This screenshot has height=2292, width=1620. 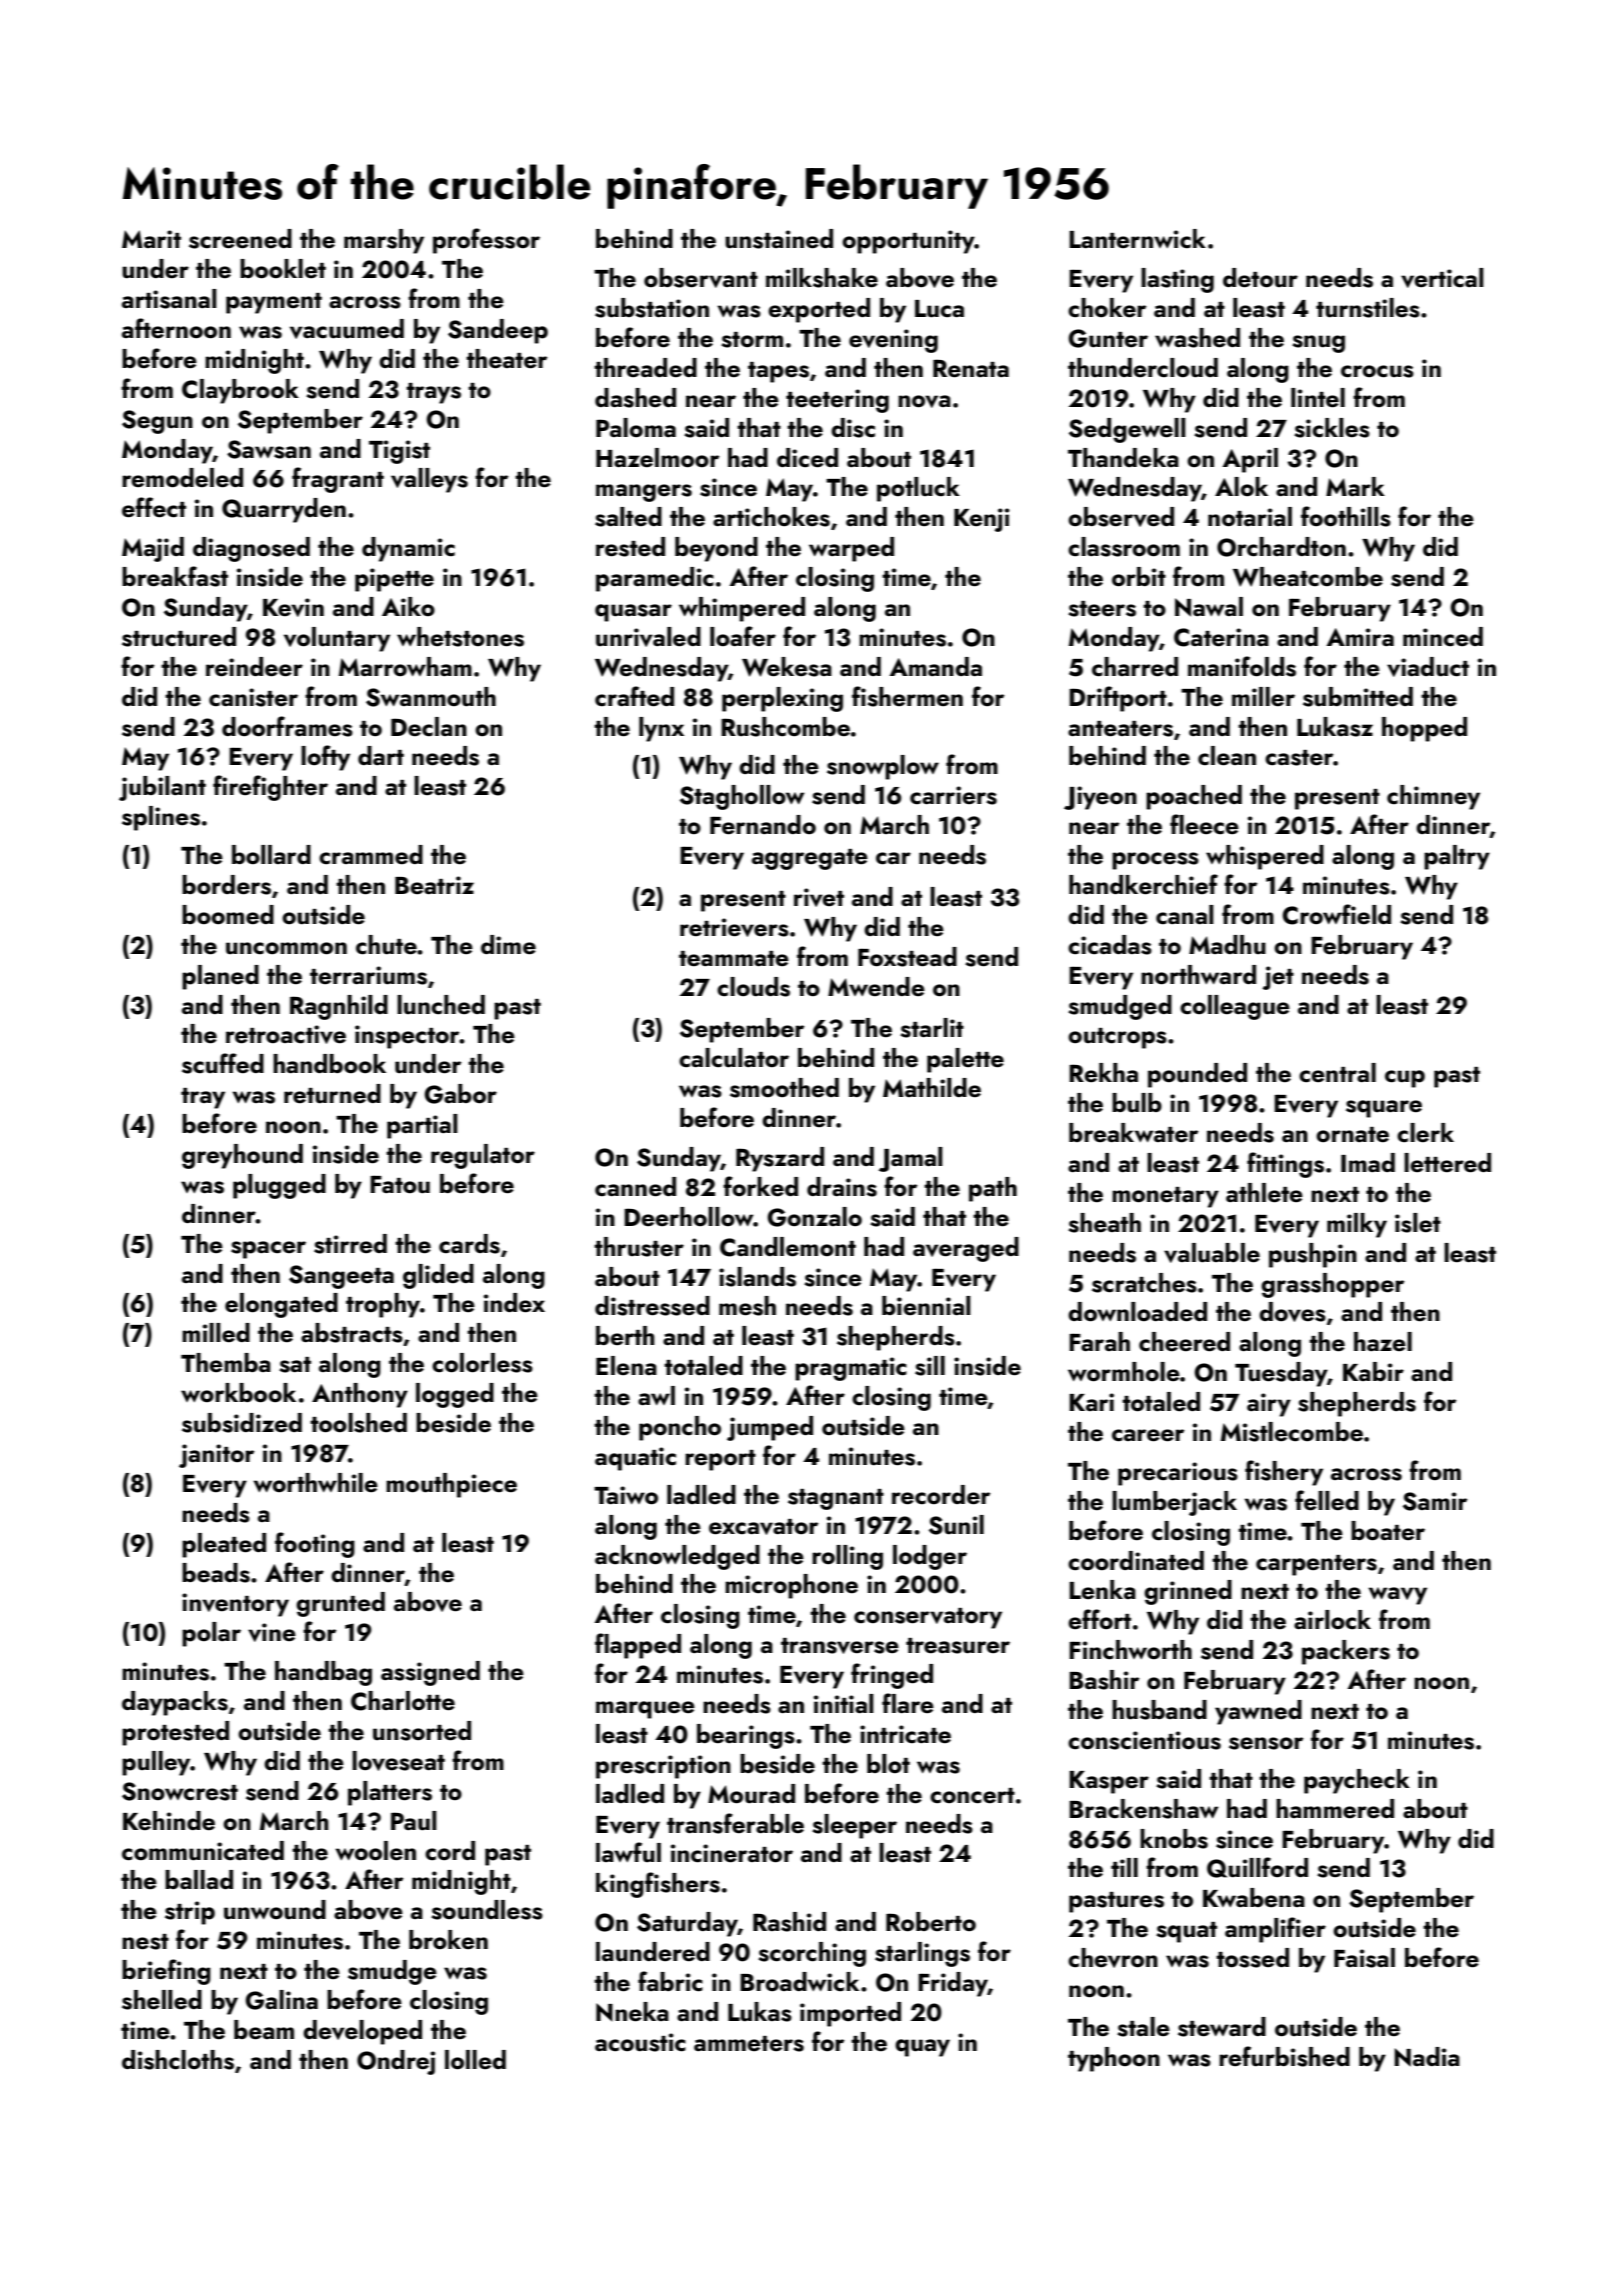 I want to click on observant, so click(x=701, y=278).
